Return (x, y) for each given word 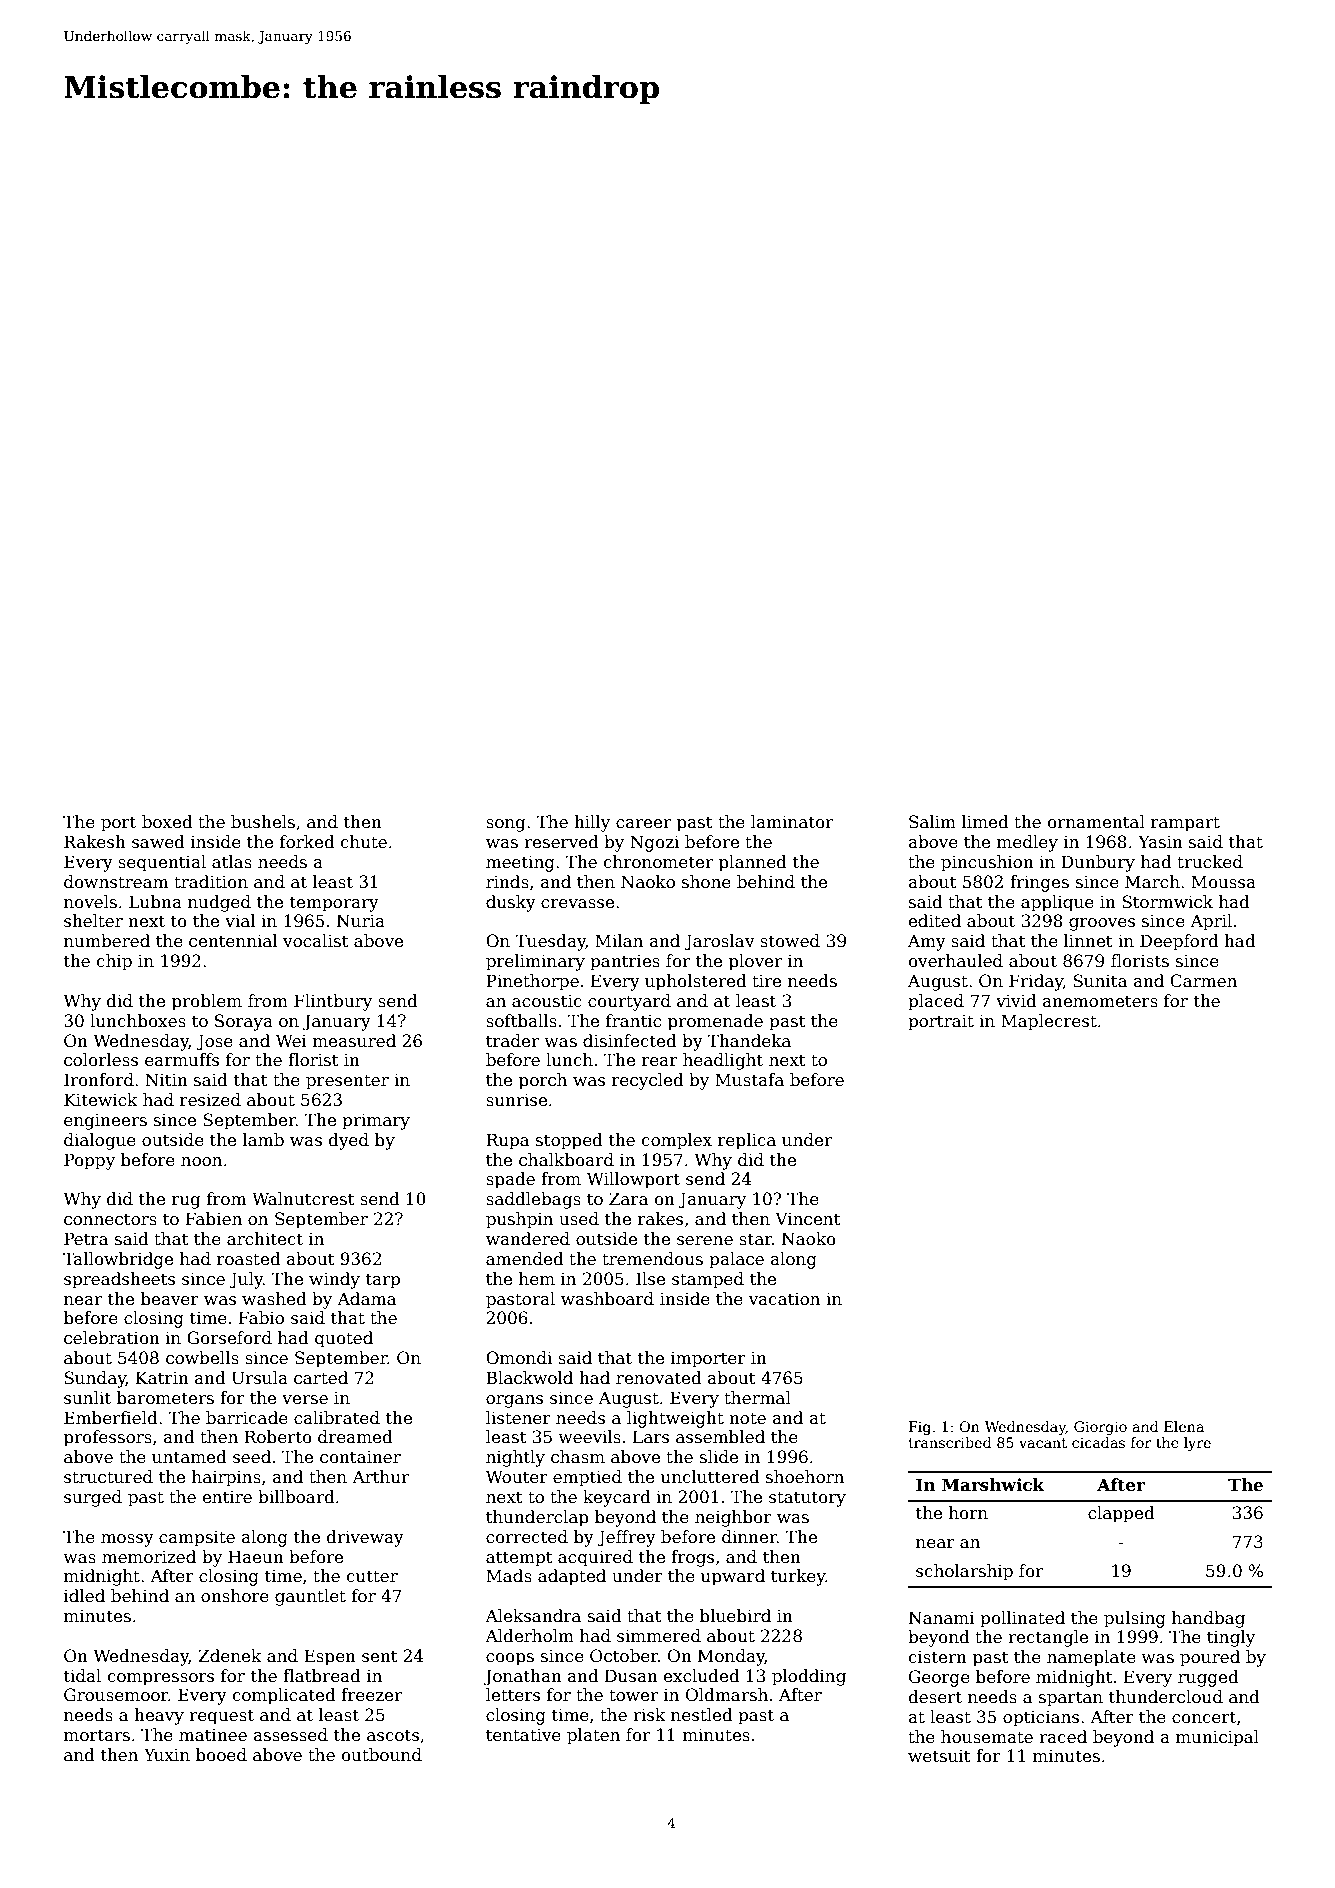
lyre (1197, 1444)
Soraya (244, 1022)
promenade (715, 1022)
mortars (97, 1735)
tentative (523, 1735)
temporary (334, 904)
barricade (247, 1418)
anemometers (1100, 1001)
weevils (589, 1437)
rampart (1185, 824)
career (643, 824)
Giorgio (1100, 1428)
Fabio (261, 1318)
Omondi (519, 1358)
